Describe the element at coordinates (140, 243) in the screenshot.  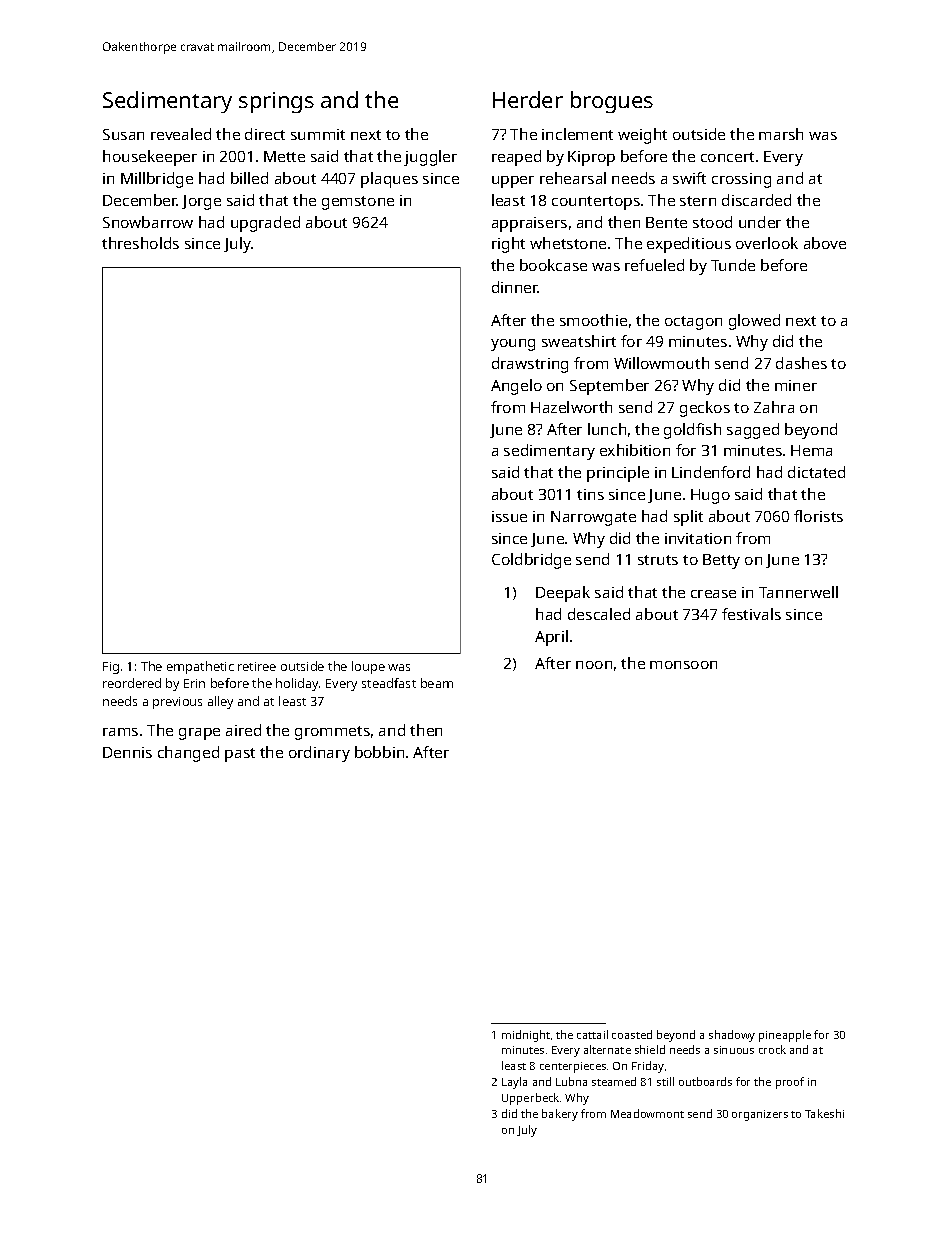
I see `thresholds` at that location.
